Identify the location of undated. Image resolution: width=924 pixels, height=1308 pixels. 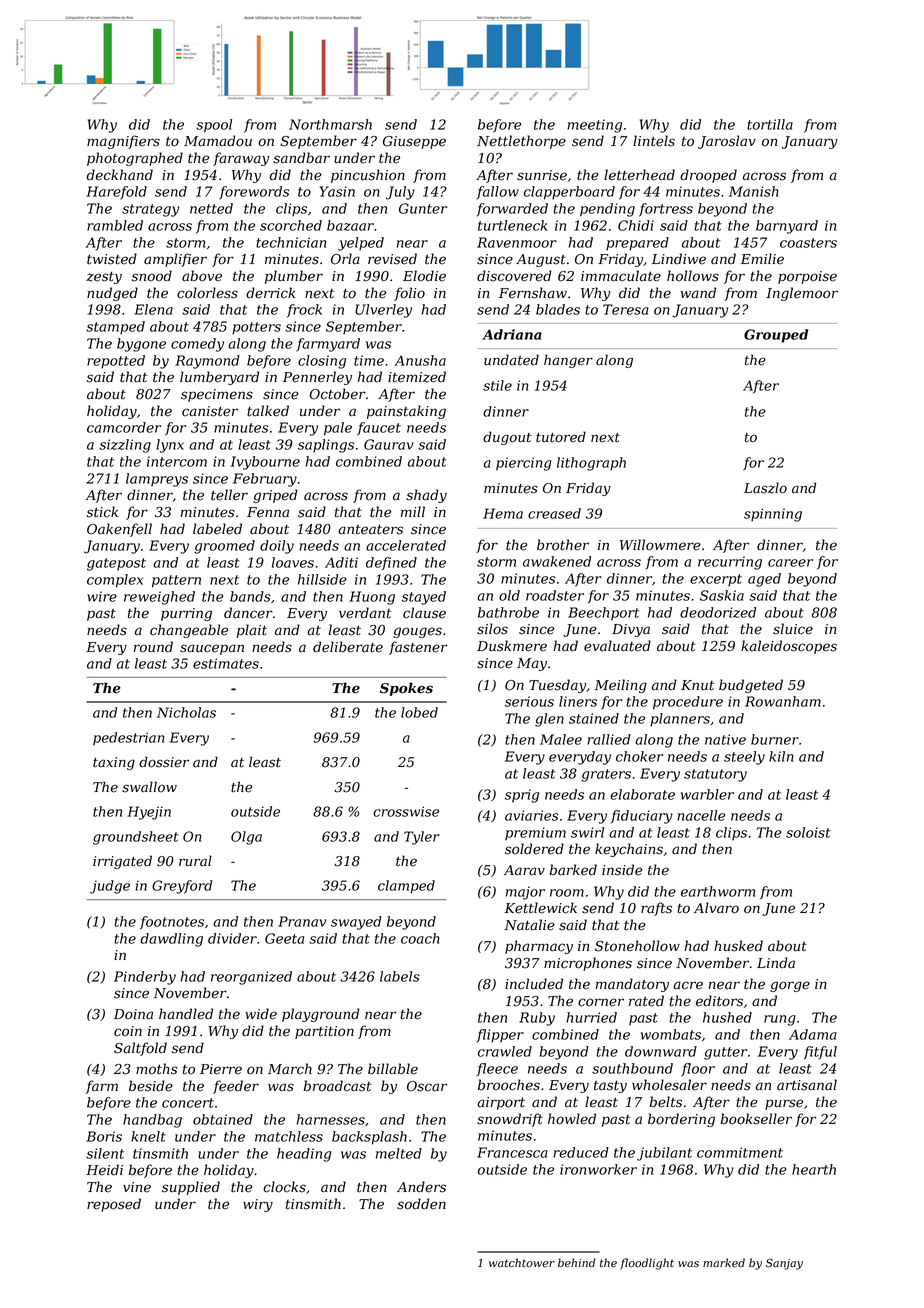
(511, 360).
